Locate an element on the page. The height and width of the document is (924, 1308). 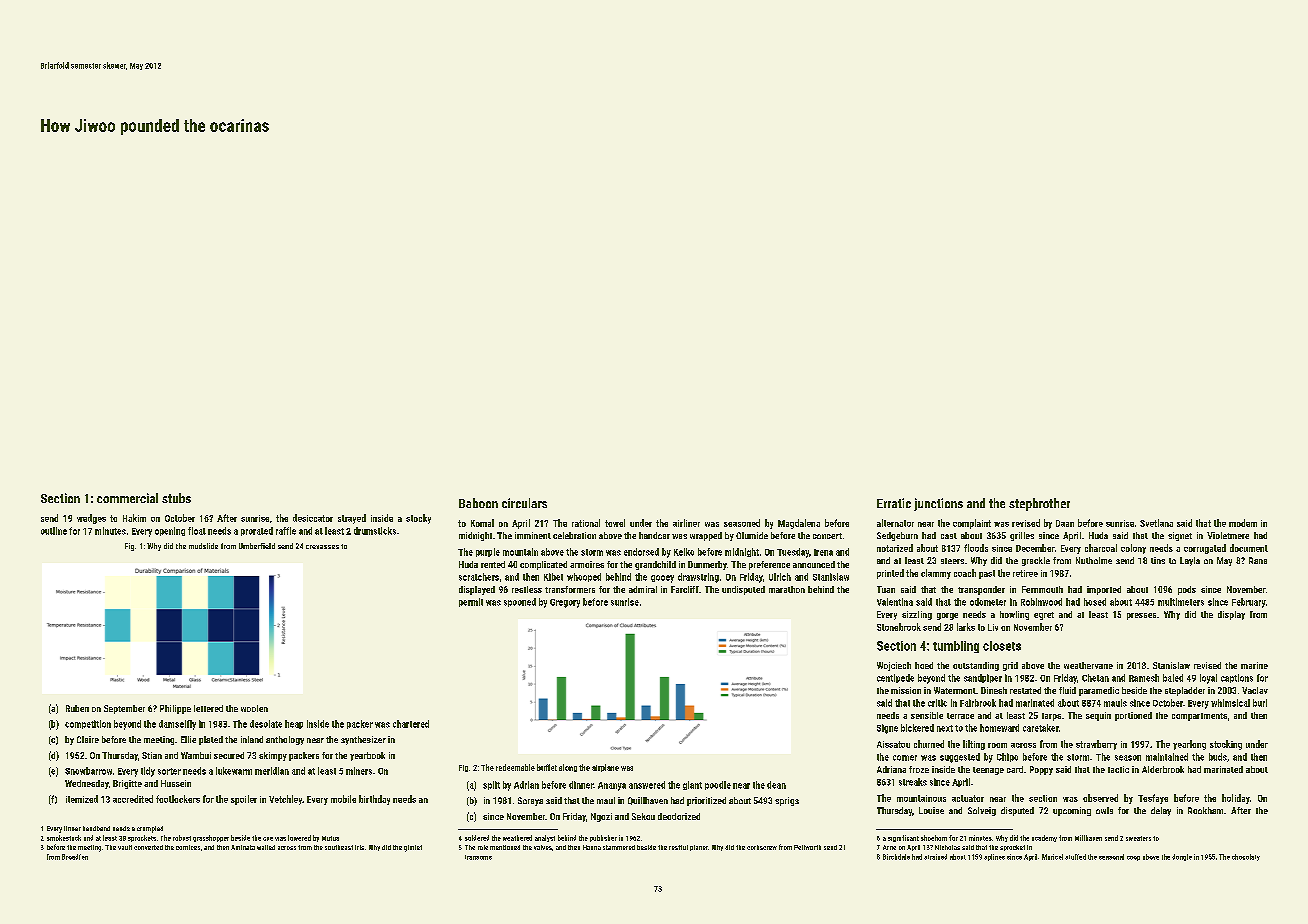
scratchers is located at coordinates (479, 577).
